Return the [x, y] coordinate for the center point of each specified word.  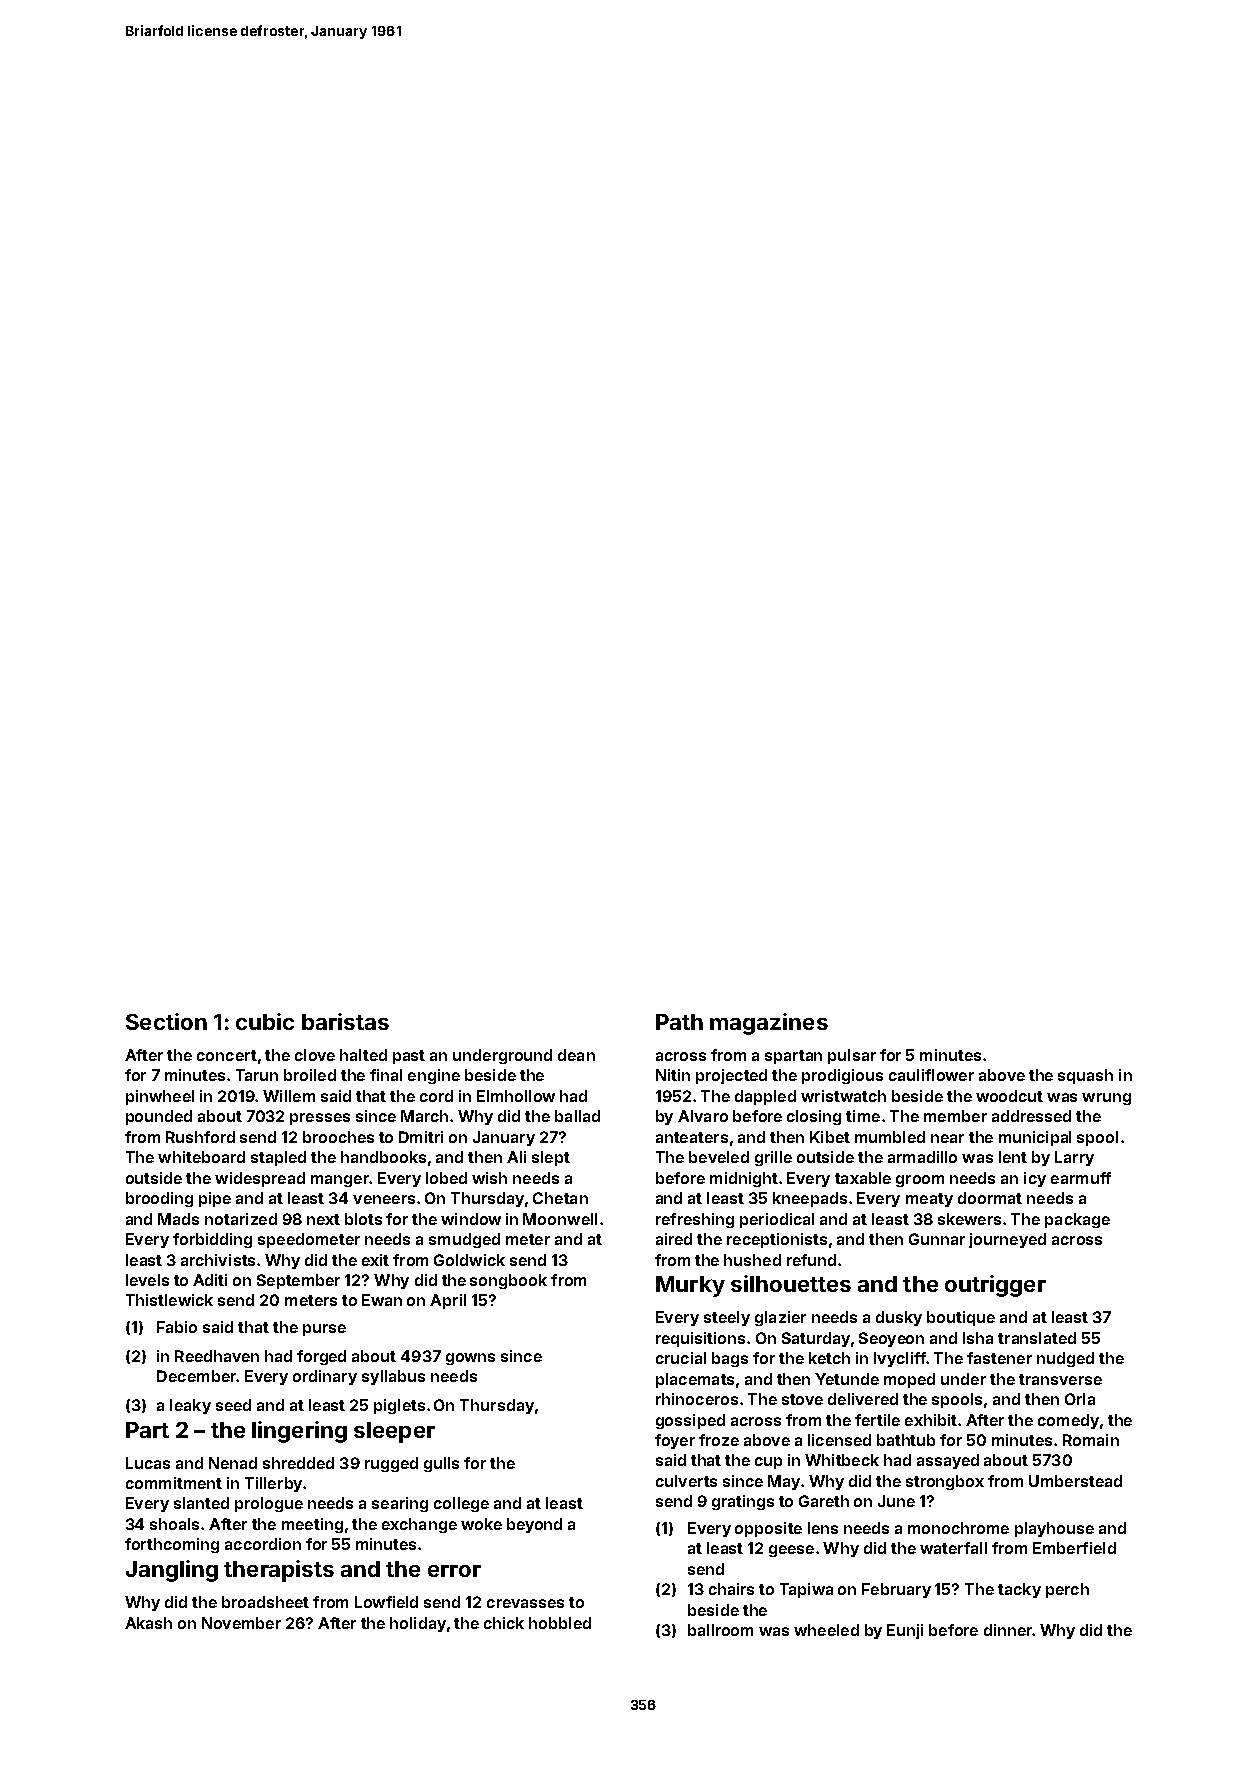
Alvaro [703, 1116]
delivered [863, 1399]
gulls [441, 1464]
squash [1085, 1076]
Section [166, 1021]
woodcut [1009, 1096]
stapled [278, 1158]
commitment [174, 1483]
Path [679, 1022]
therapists [279, 1571]
